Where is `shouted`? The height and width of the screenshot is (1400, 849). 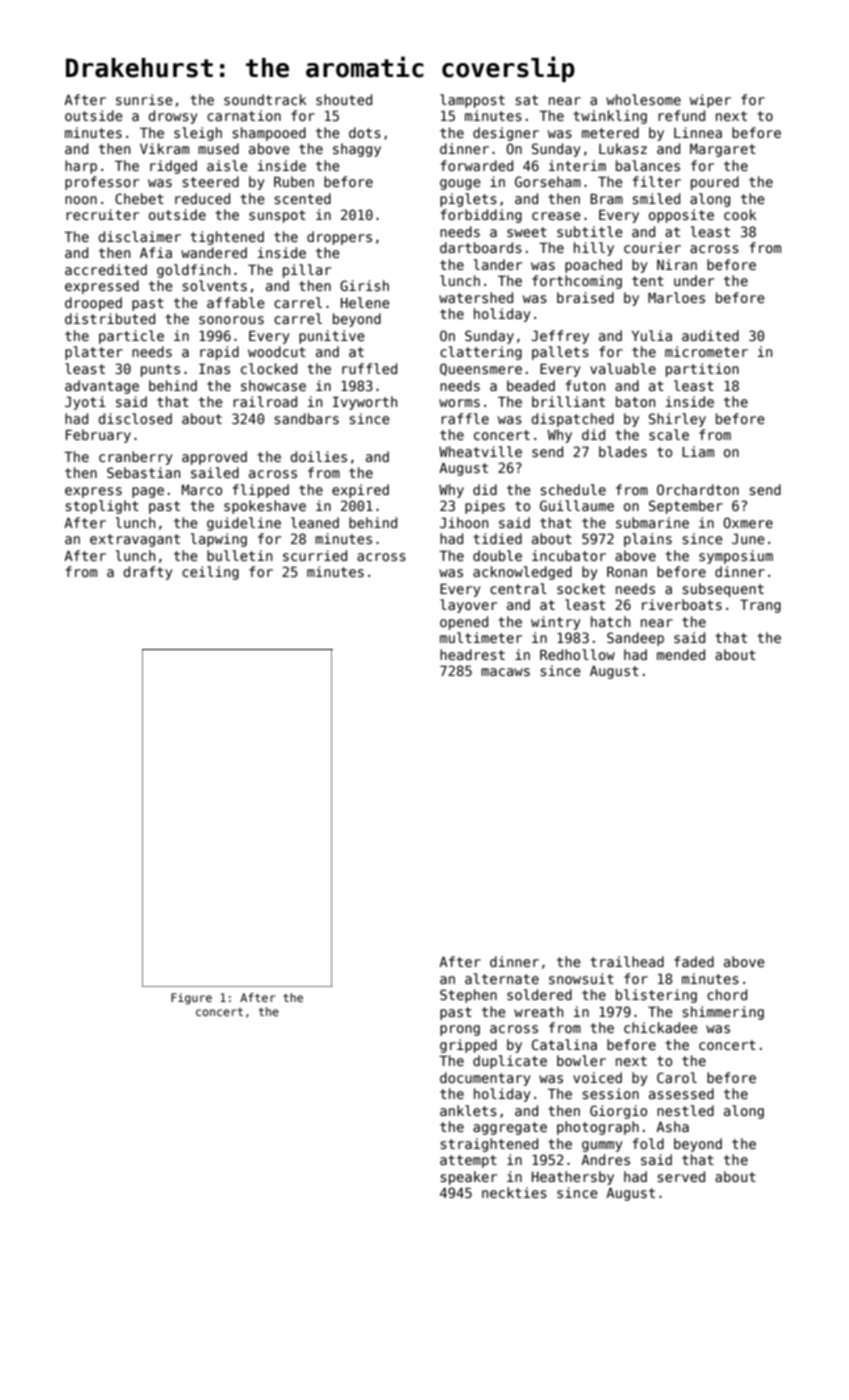 shouted is located at coordinates (344, 99).
